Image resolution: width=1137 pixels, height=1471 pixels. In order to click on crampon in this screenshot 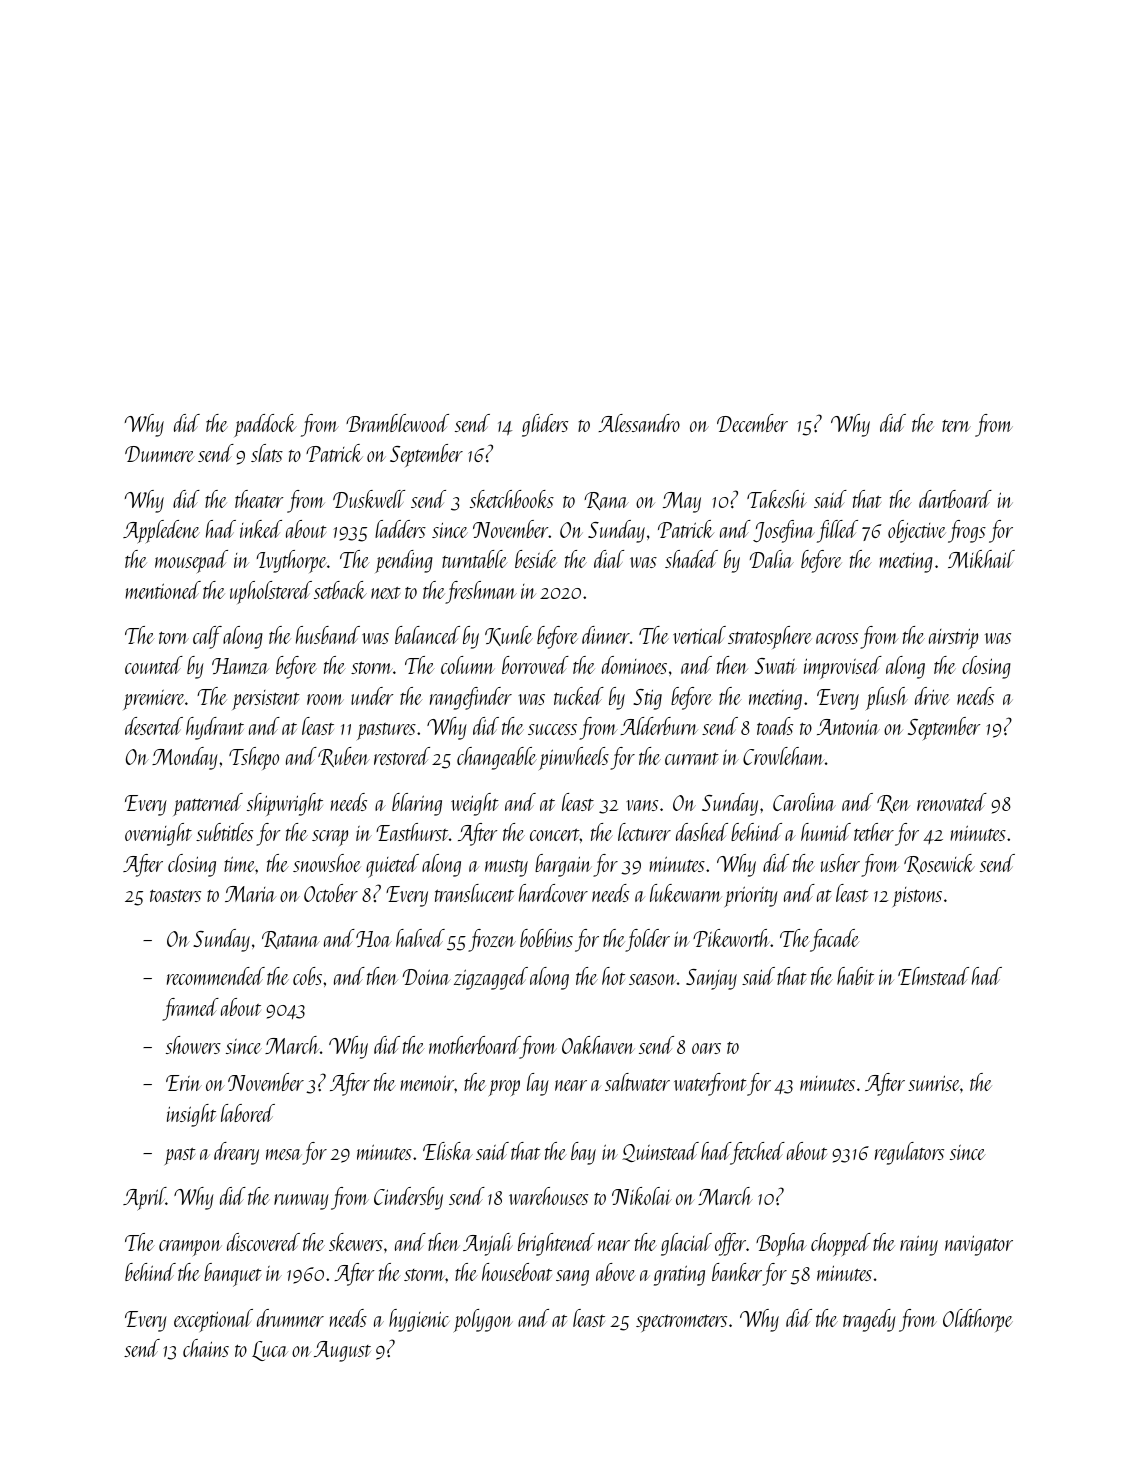, I will do `click(190, 1248)`.
